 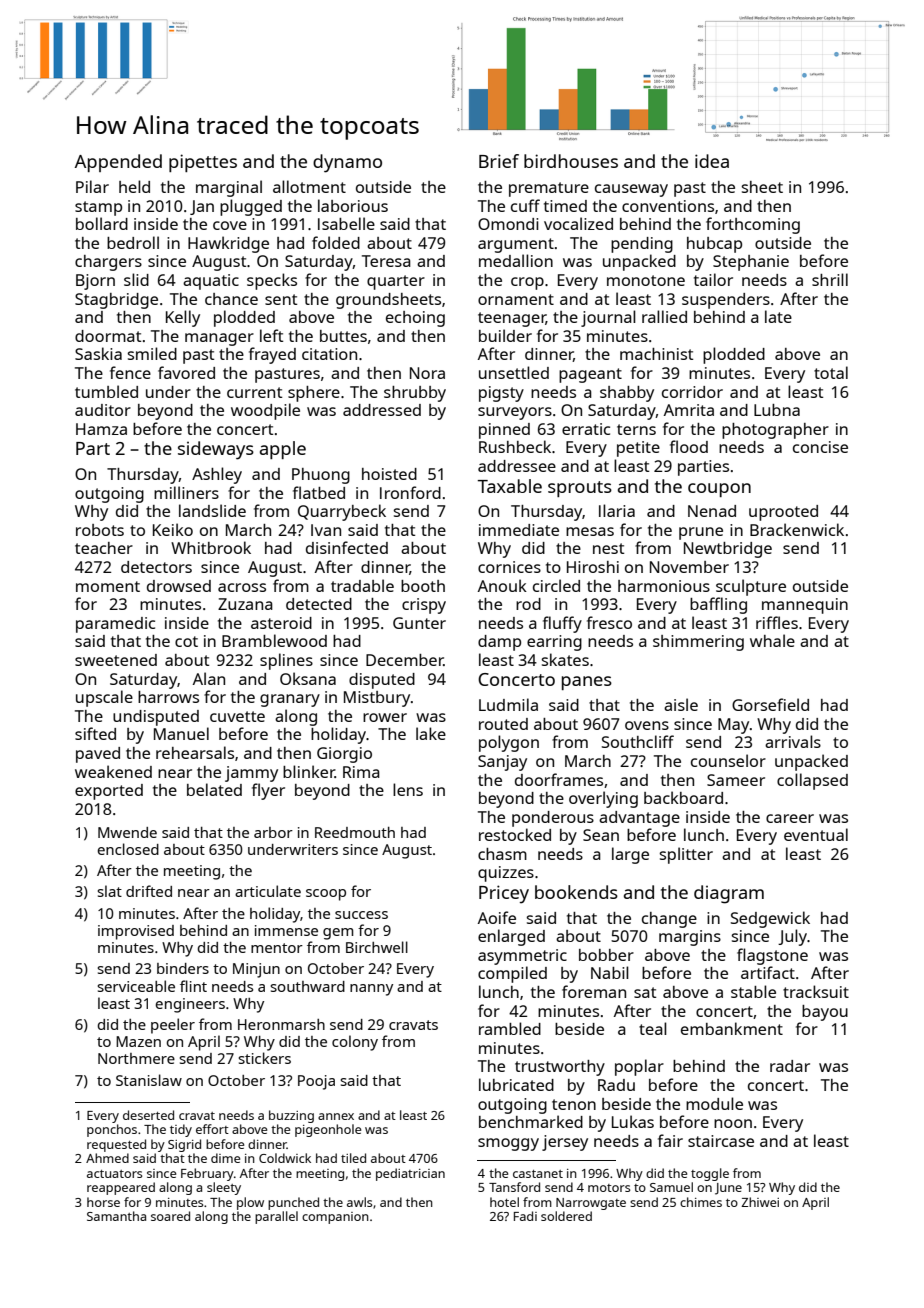 I want to click on machinist, so click(x=656, y=354).
